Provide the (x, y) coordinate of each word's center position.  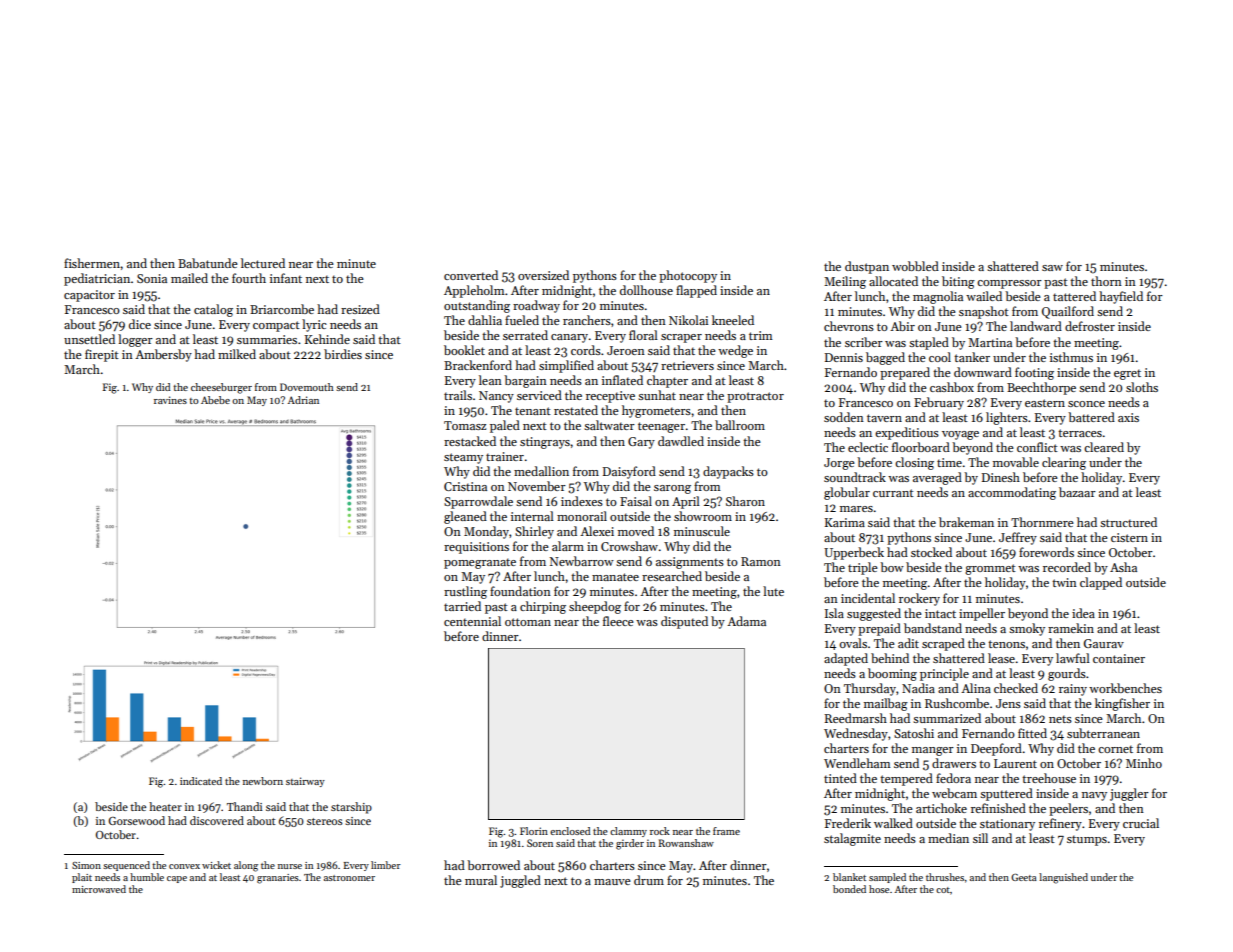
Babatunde (208, 263)
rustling (465, 592)
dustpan (867, 267)
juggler (1129, 794)
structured (1128, 522)
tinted (840, 778)
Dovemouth (307, 387)
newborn (263, 781)
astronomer (349, 878)
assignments (690, 563)
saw (1052, 268)
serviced (539, 395)
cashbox (952, 387)
